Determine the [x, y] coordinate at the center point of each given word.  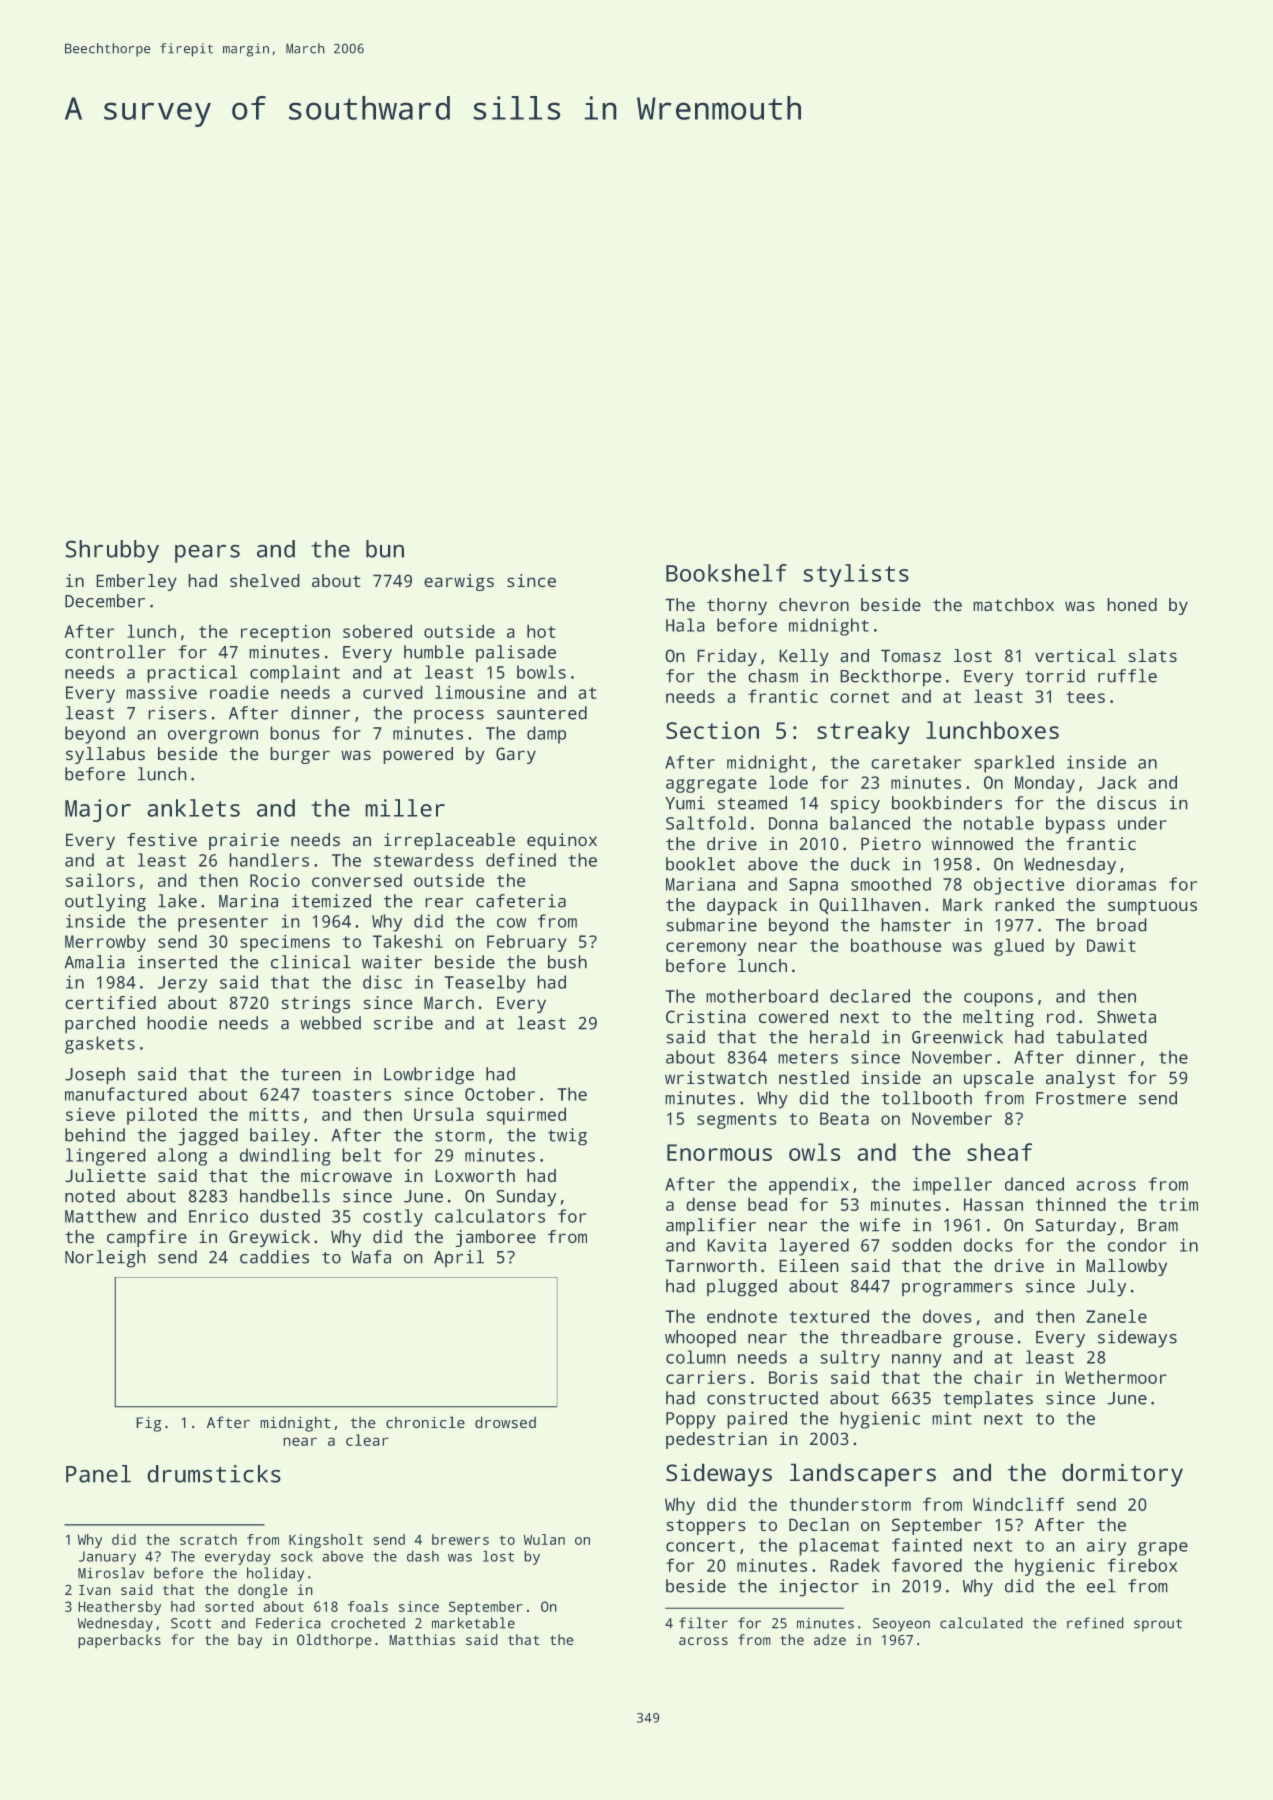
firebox [1142, 1565]
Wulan [544, 1539]
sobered [377, 631]
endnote [742, 1316]
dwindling [285, 1157]
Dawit [1111, 945]
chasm [773, 676]
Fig [148, 1424]
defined [521, 860]
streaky [863, 733]
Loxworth [475, 1175]
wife [880, 1225]
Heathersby [119, 1608]
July [1106, 1288]
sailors [100, 880]
